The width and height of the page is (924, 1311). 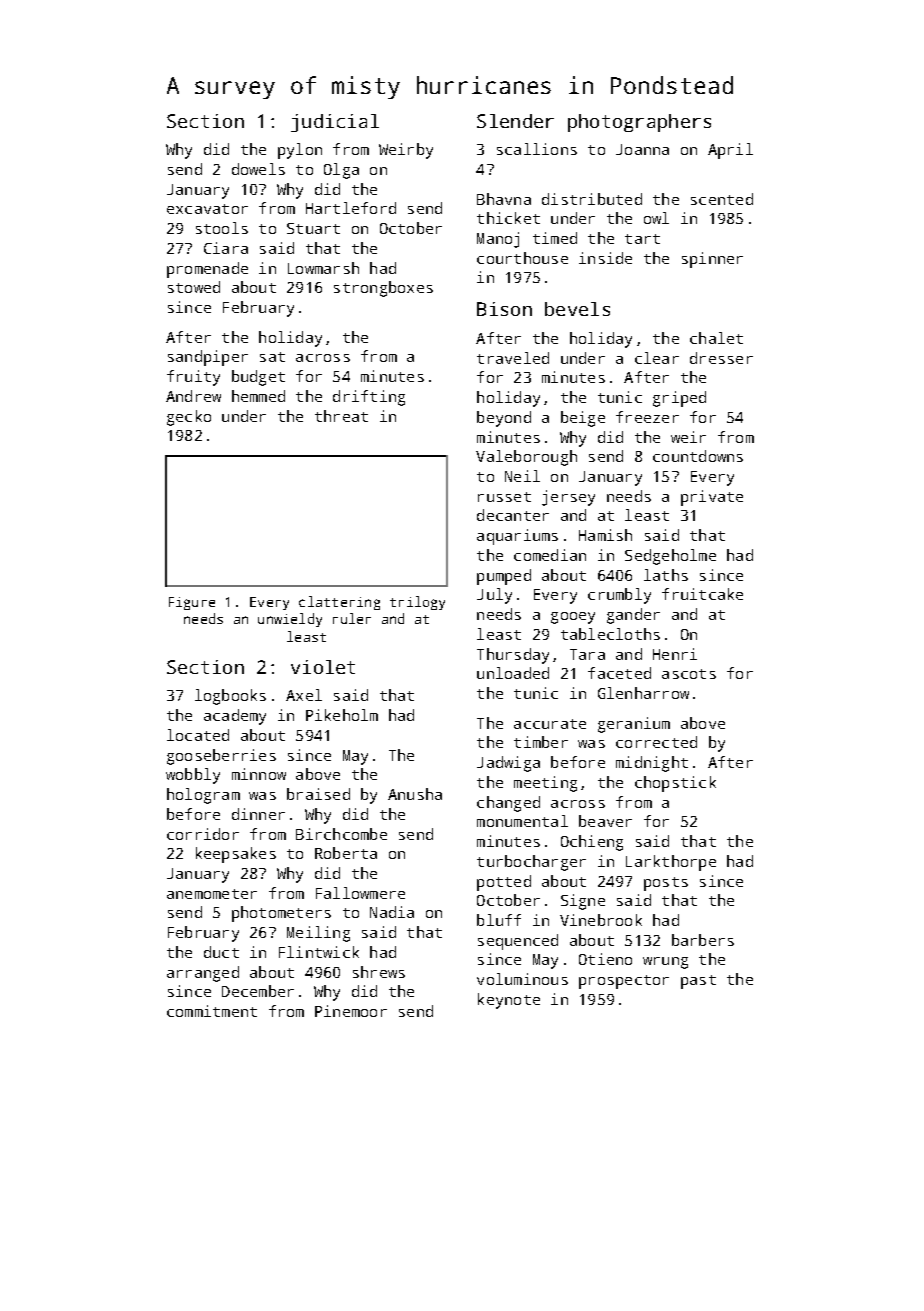 I want to click on griped, so click(x=679, y=399).
